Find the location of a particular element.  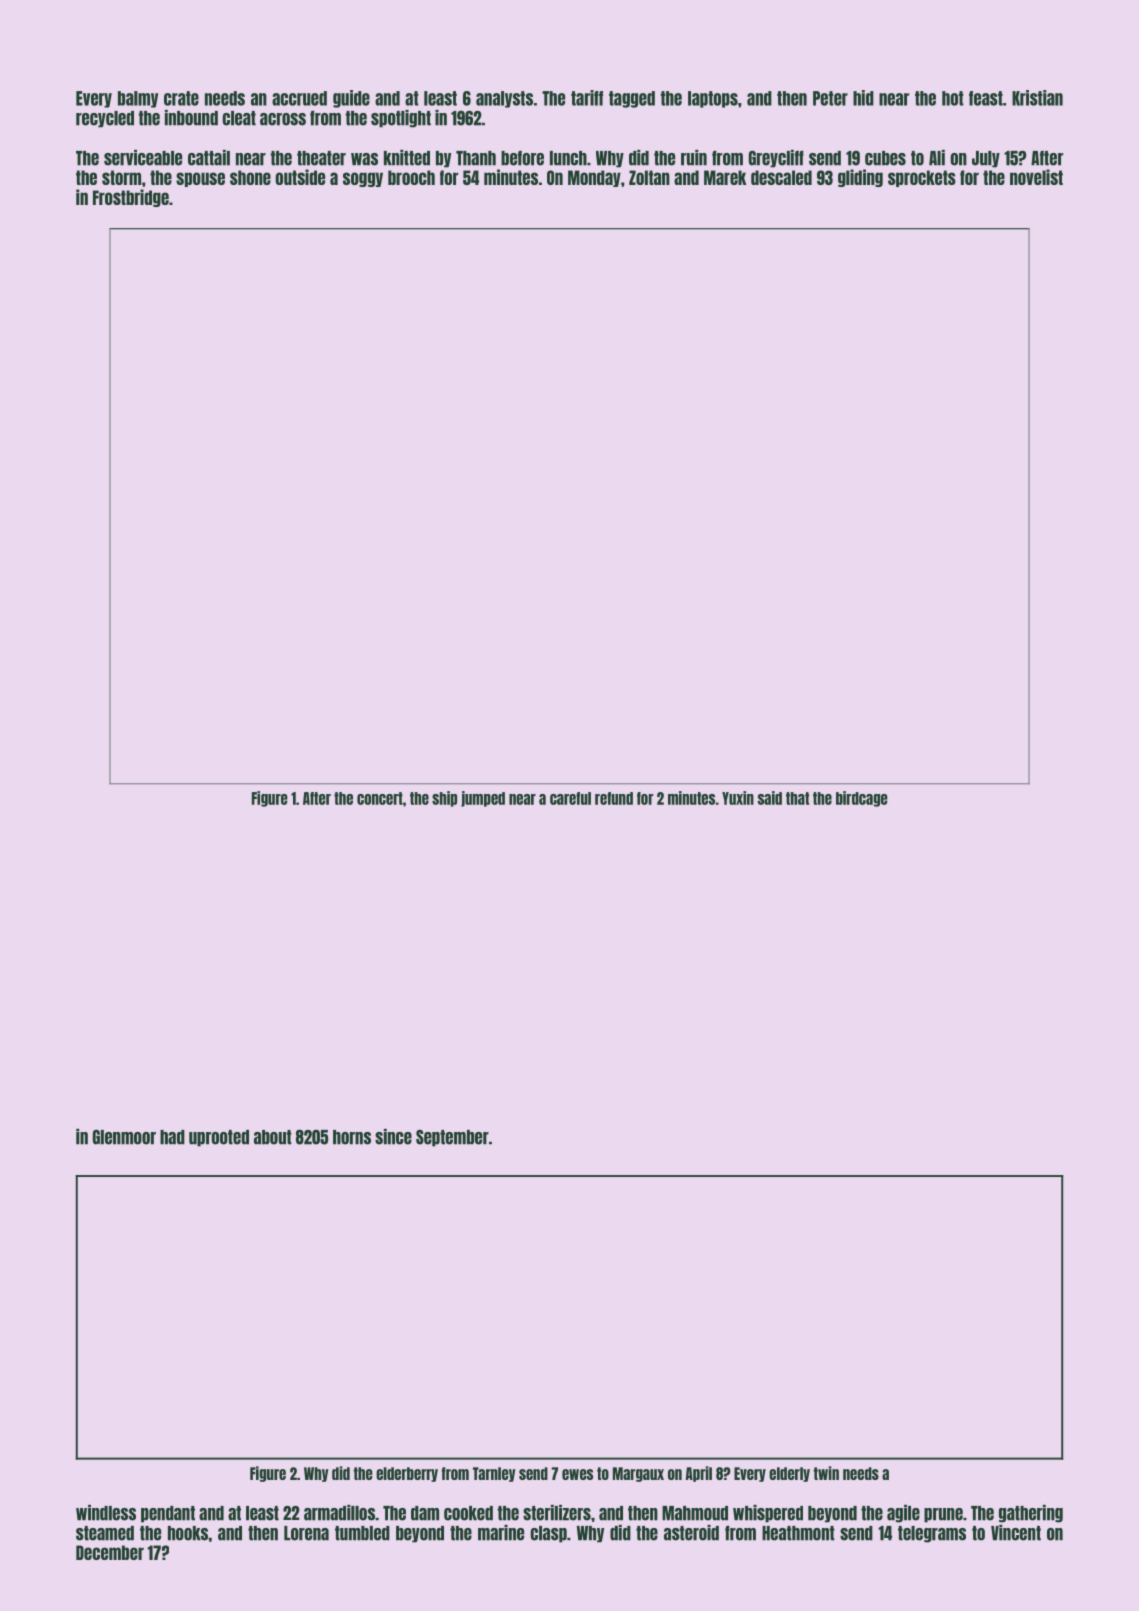

birdcage is located at coordinates (862, 799).
